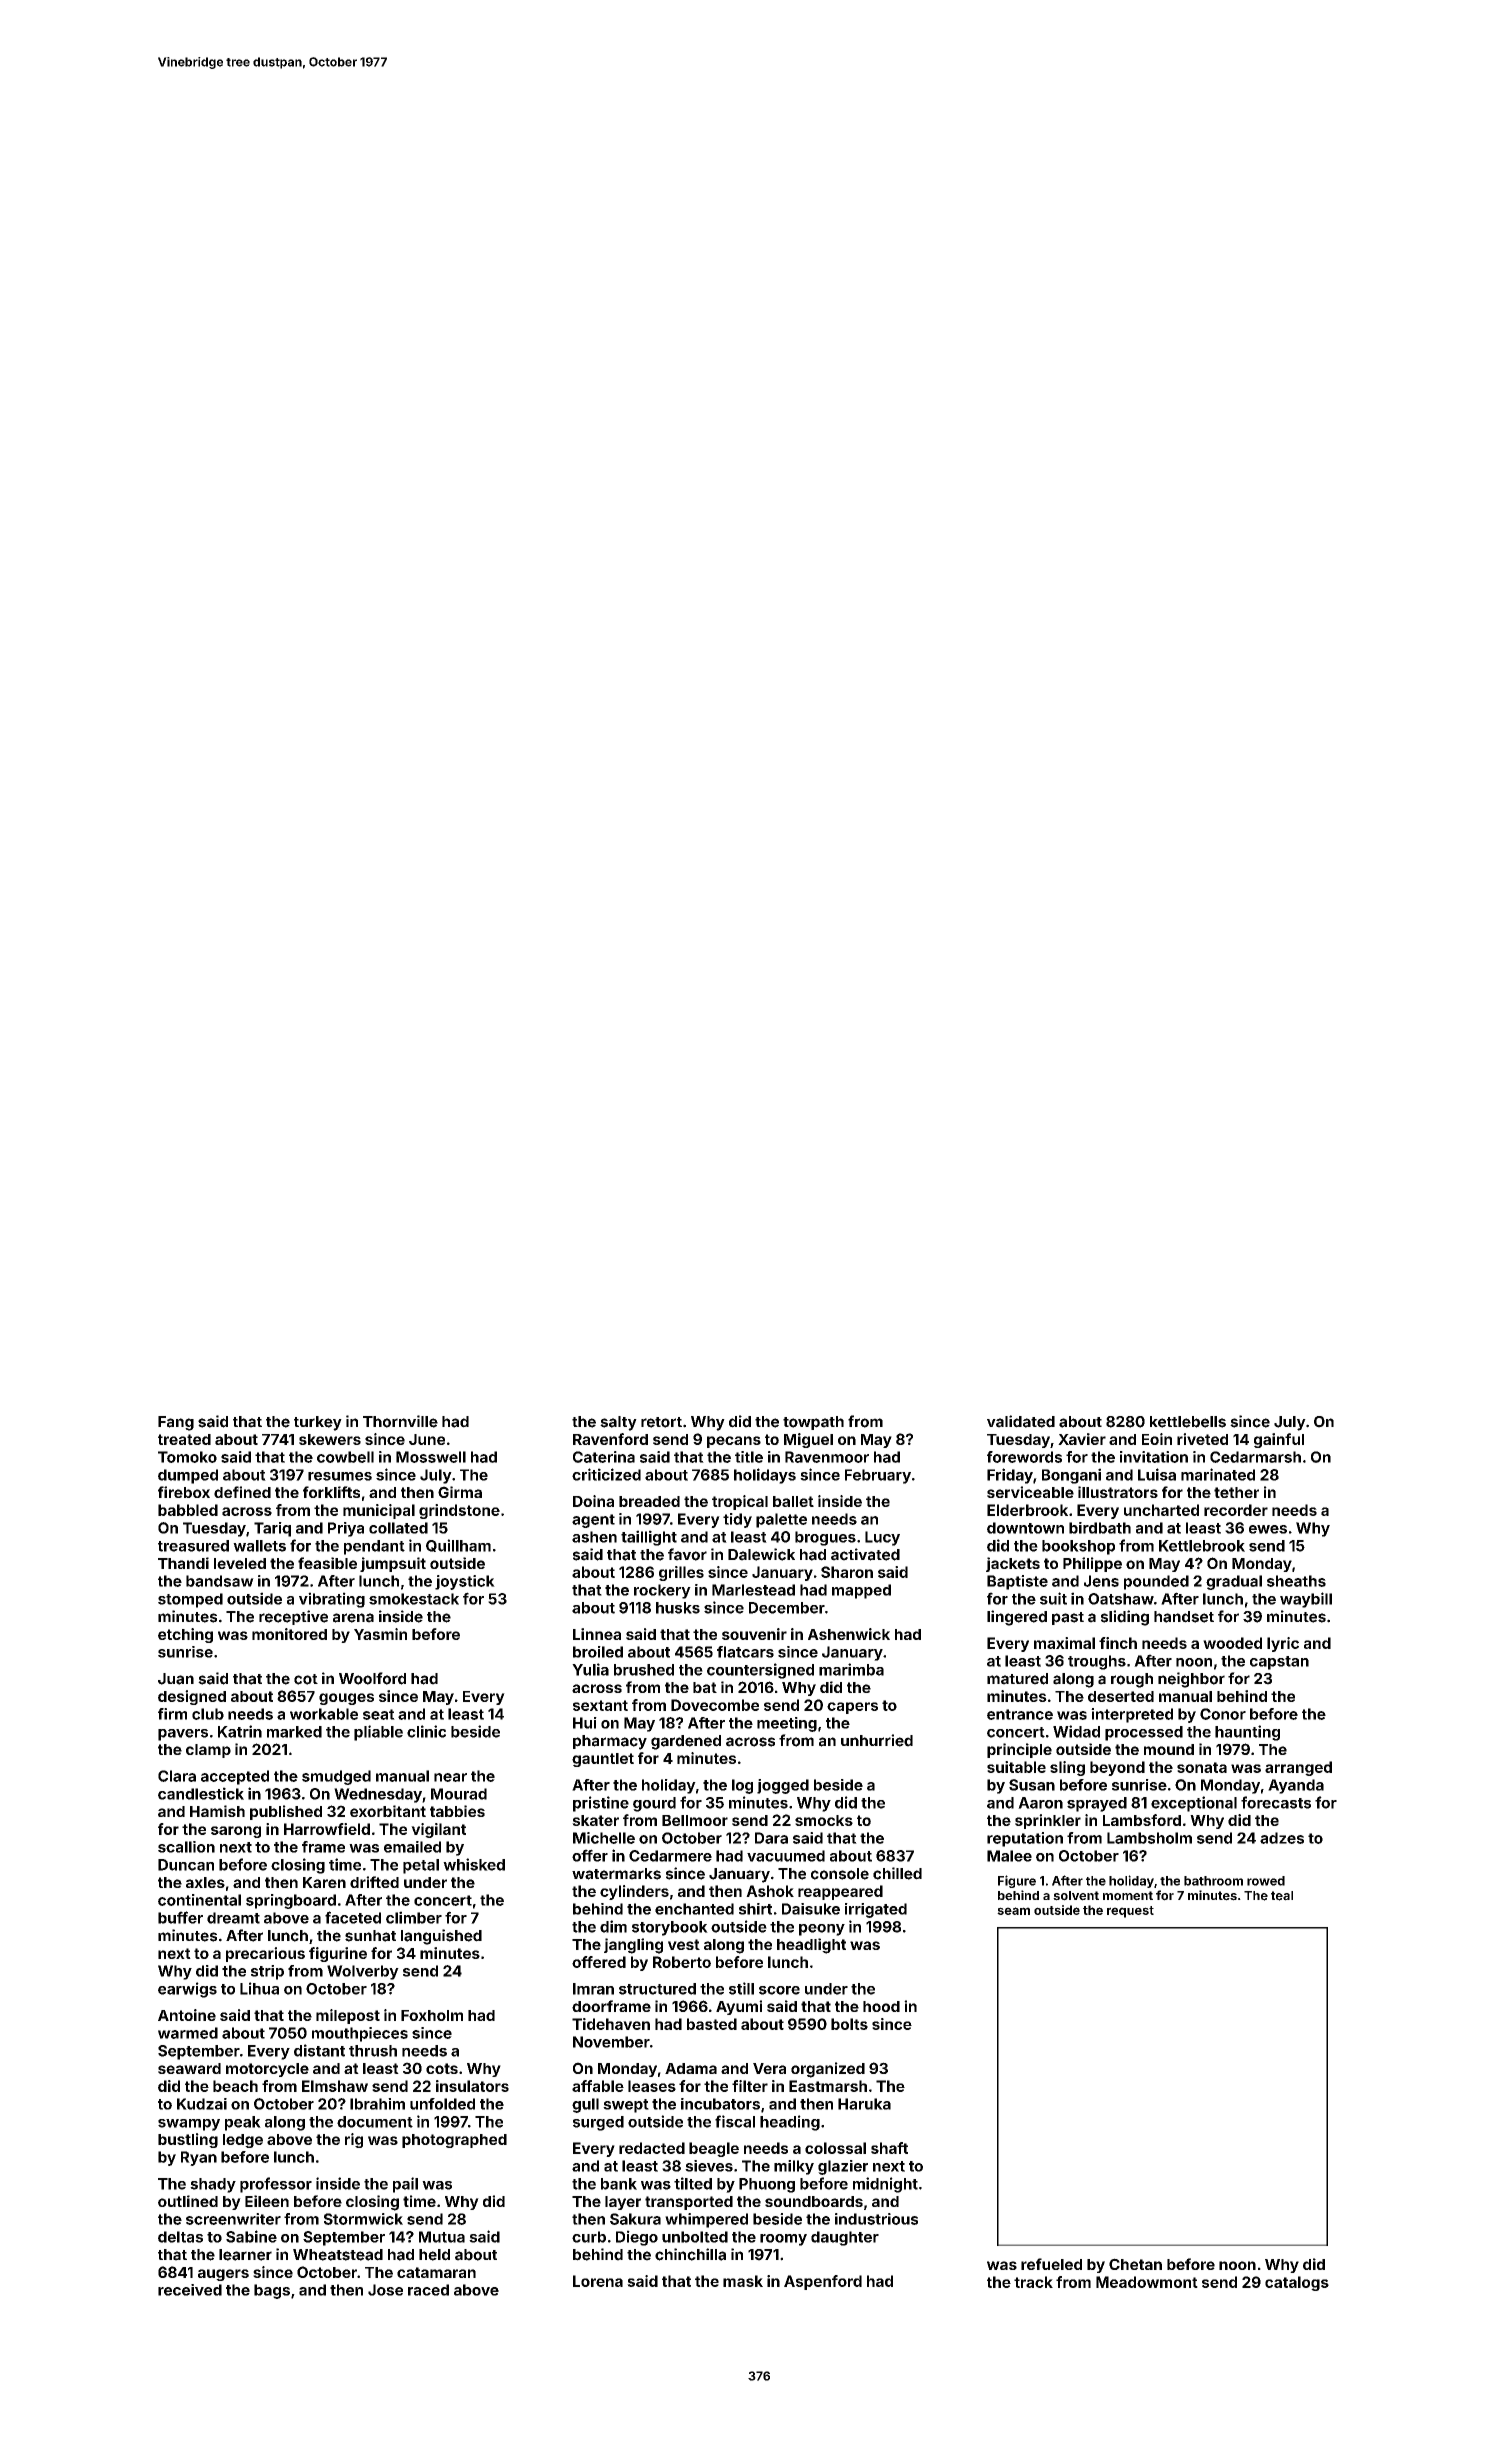 The width and height of the document is (1496, 2464). What do you see at coordinates (190, 1600) in the document?
I see `stomped` at bounding box center [190, 1600].
